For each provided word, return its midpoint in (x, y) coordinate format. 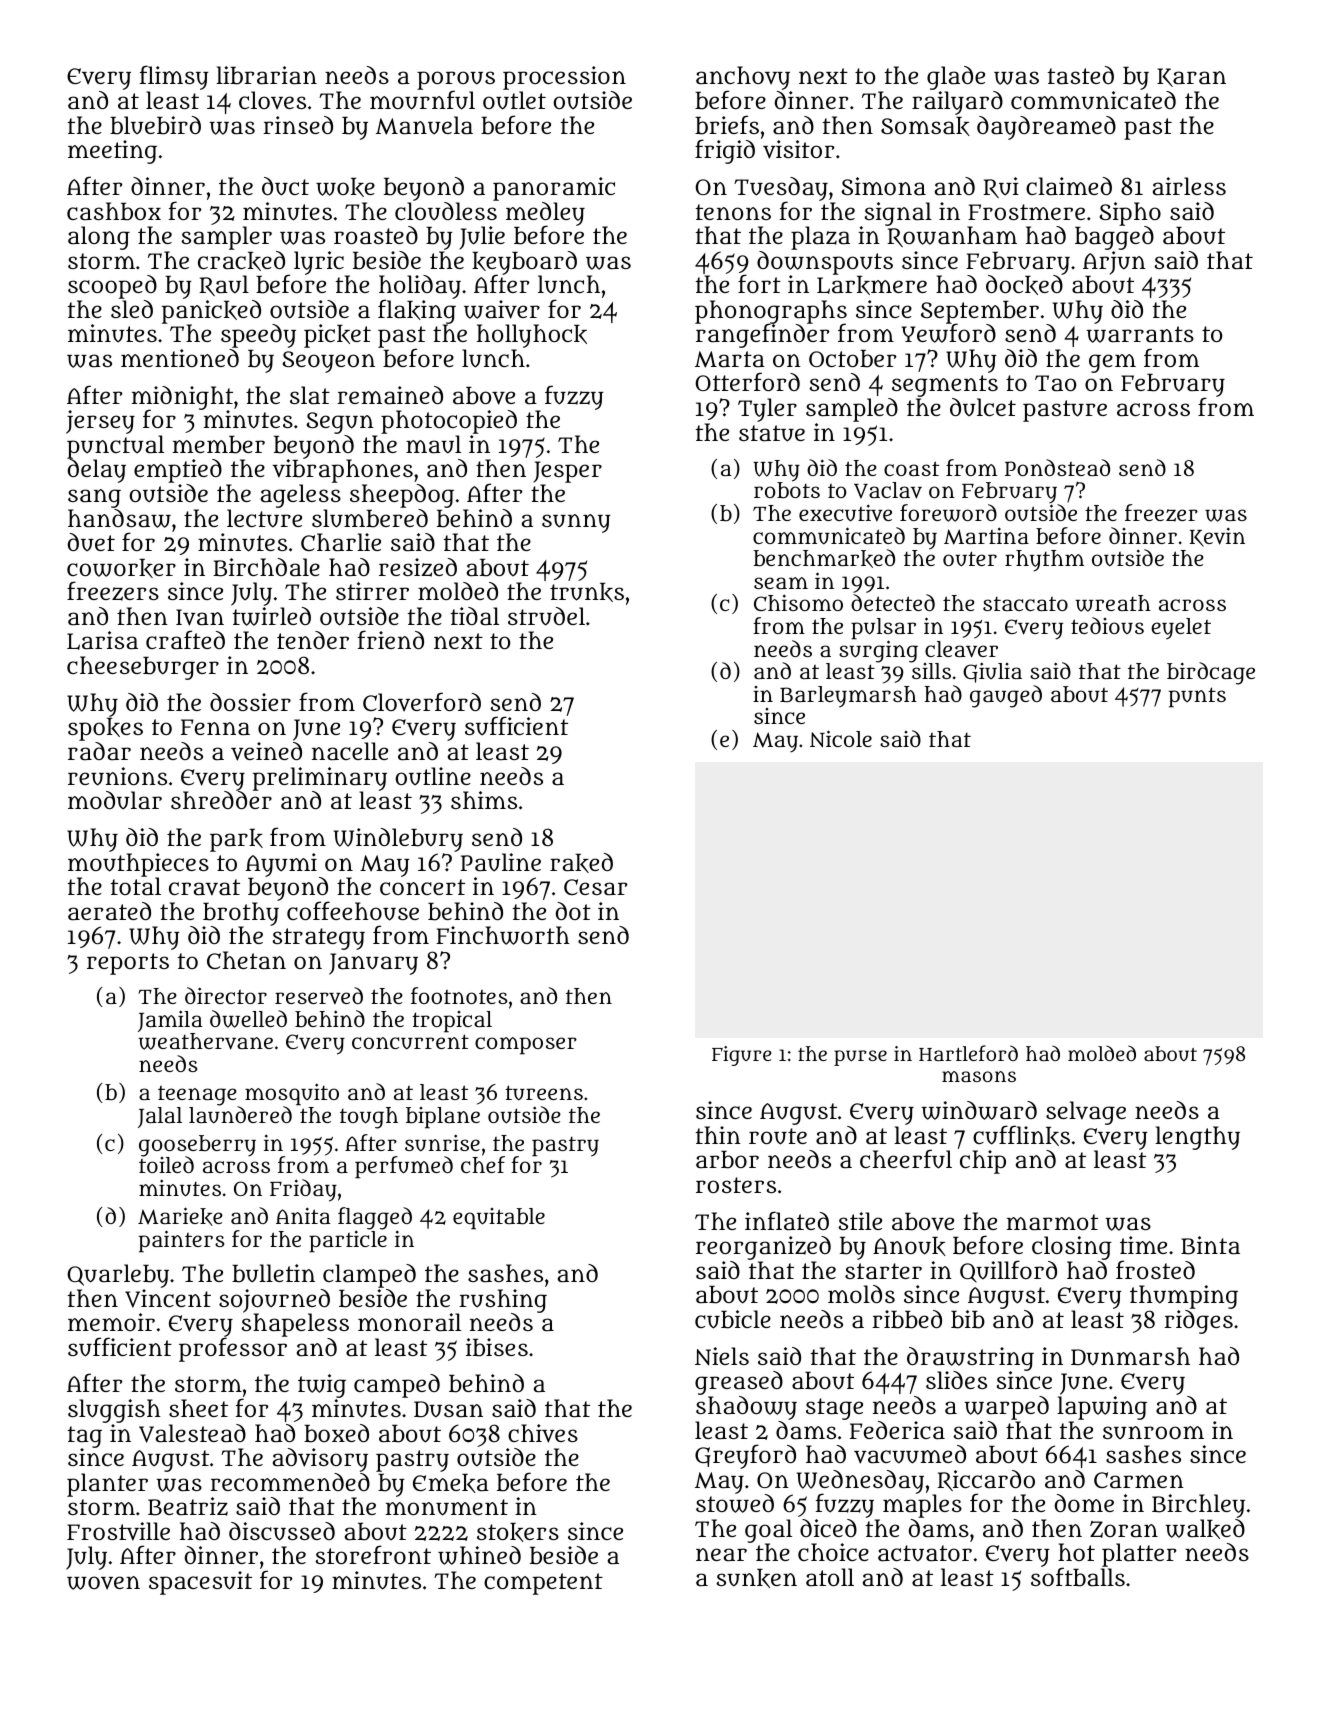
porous (456, 81)
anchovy (743, 78)
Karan (1191, 77)
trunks (587, 592)
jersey (100, 422)
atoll (830, 1577)
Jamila (170, 1021)
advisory (320, 1460)
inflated (787, 1221)
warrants (1140, 334)
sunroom (1153, 1433)
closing (1072, 1248)
